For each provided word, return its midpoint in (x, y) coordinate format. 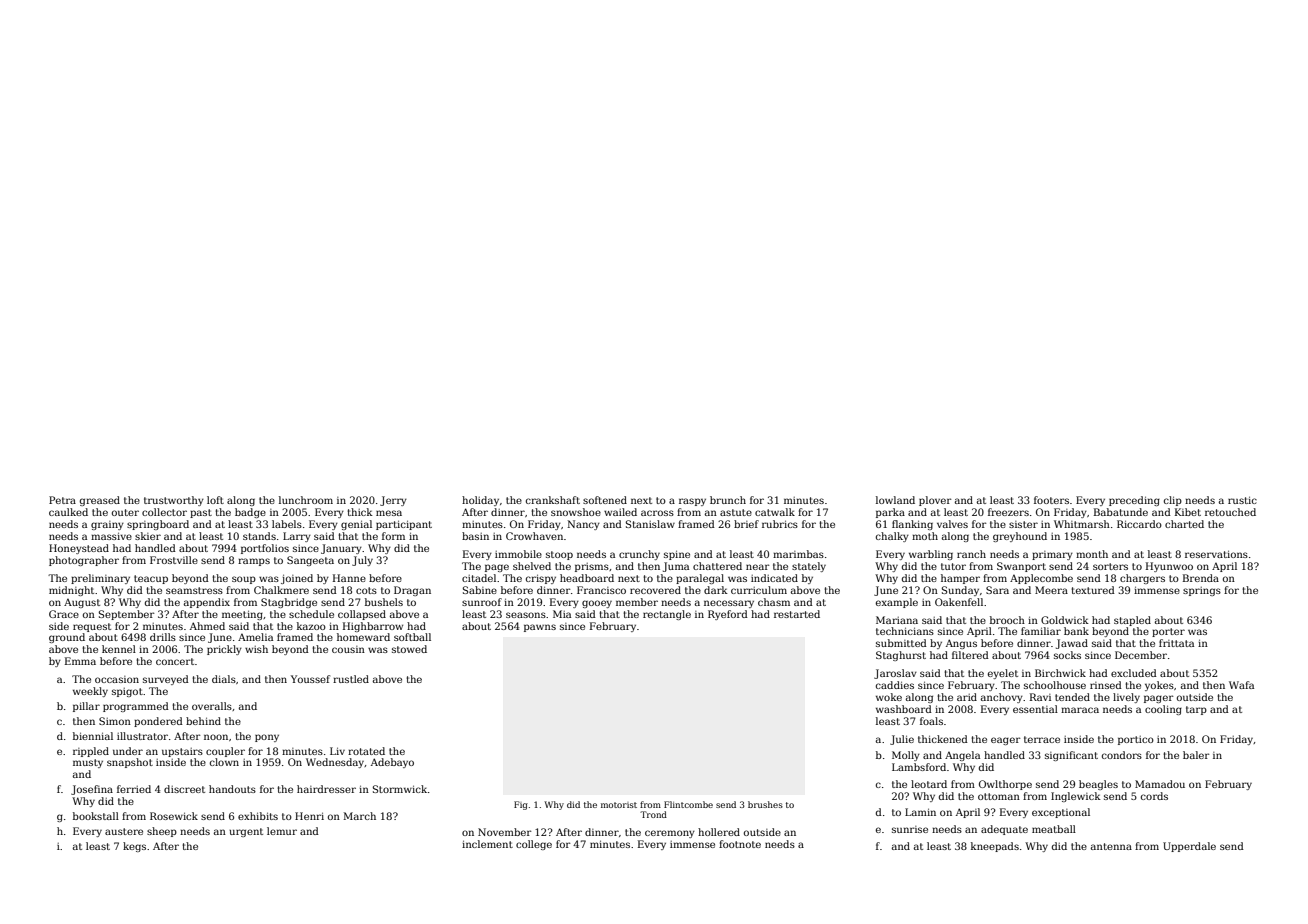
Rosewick (174, 816)
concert (175, 661)
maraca (1080, 710)
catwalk (775, 512)
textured (1093, 590)
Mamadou (1160, 784)
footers (1051, 500)
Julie (902, 740)
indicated (774, 578)
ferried (134, 789)
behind (203, 721)
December (1141, 655)
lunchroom (306, 500)
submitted (901, 643)
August (82, 603)
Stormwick (400, 789)
